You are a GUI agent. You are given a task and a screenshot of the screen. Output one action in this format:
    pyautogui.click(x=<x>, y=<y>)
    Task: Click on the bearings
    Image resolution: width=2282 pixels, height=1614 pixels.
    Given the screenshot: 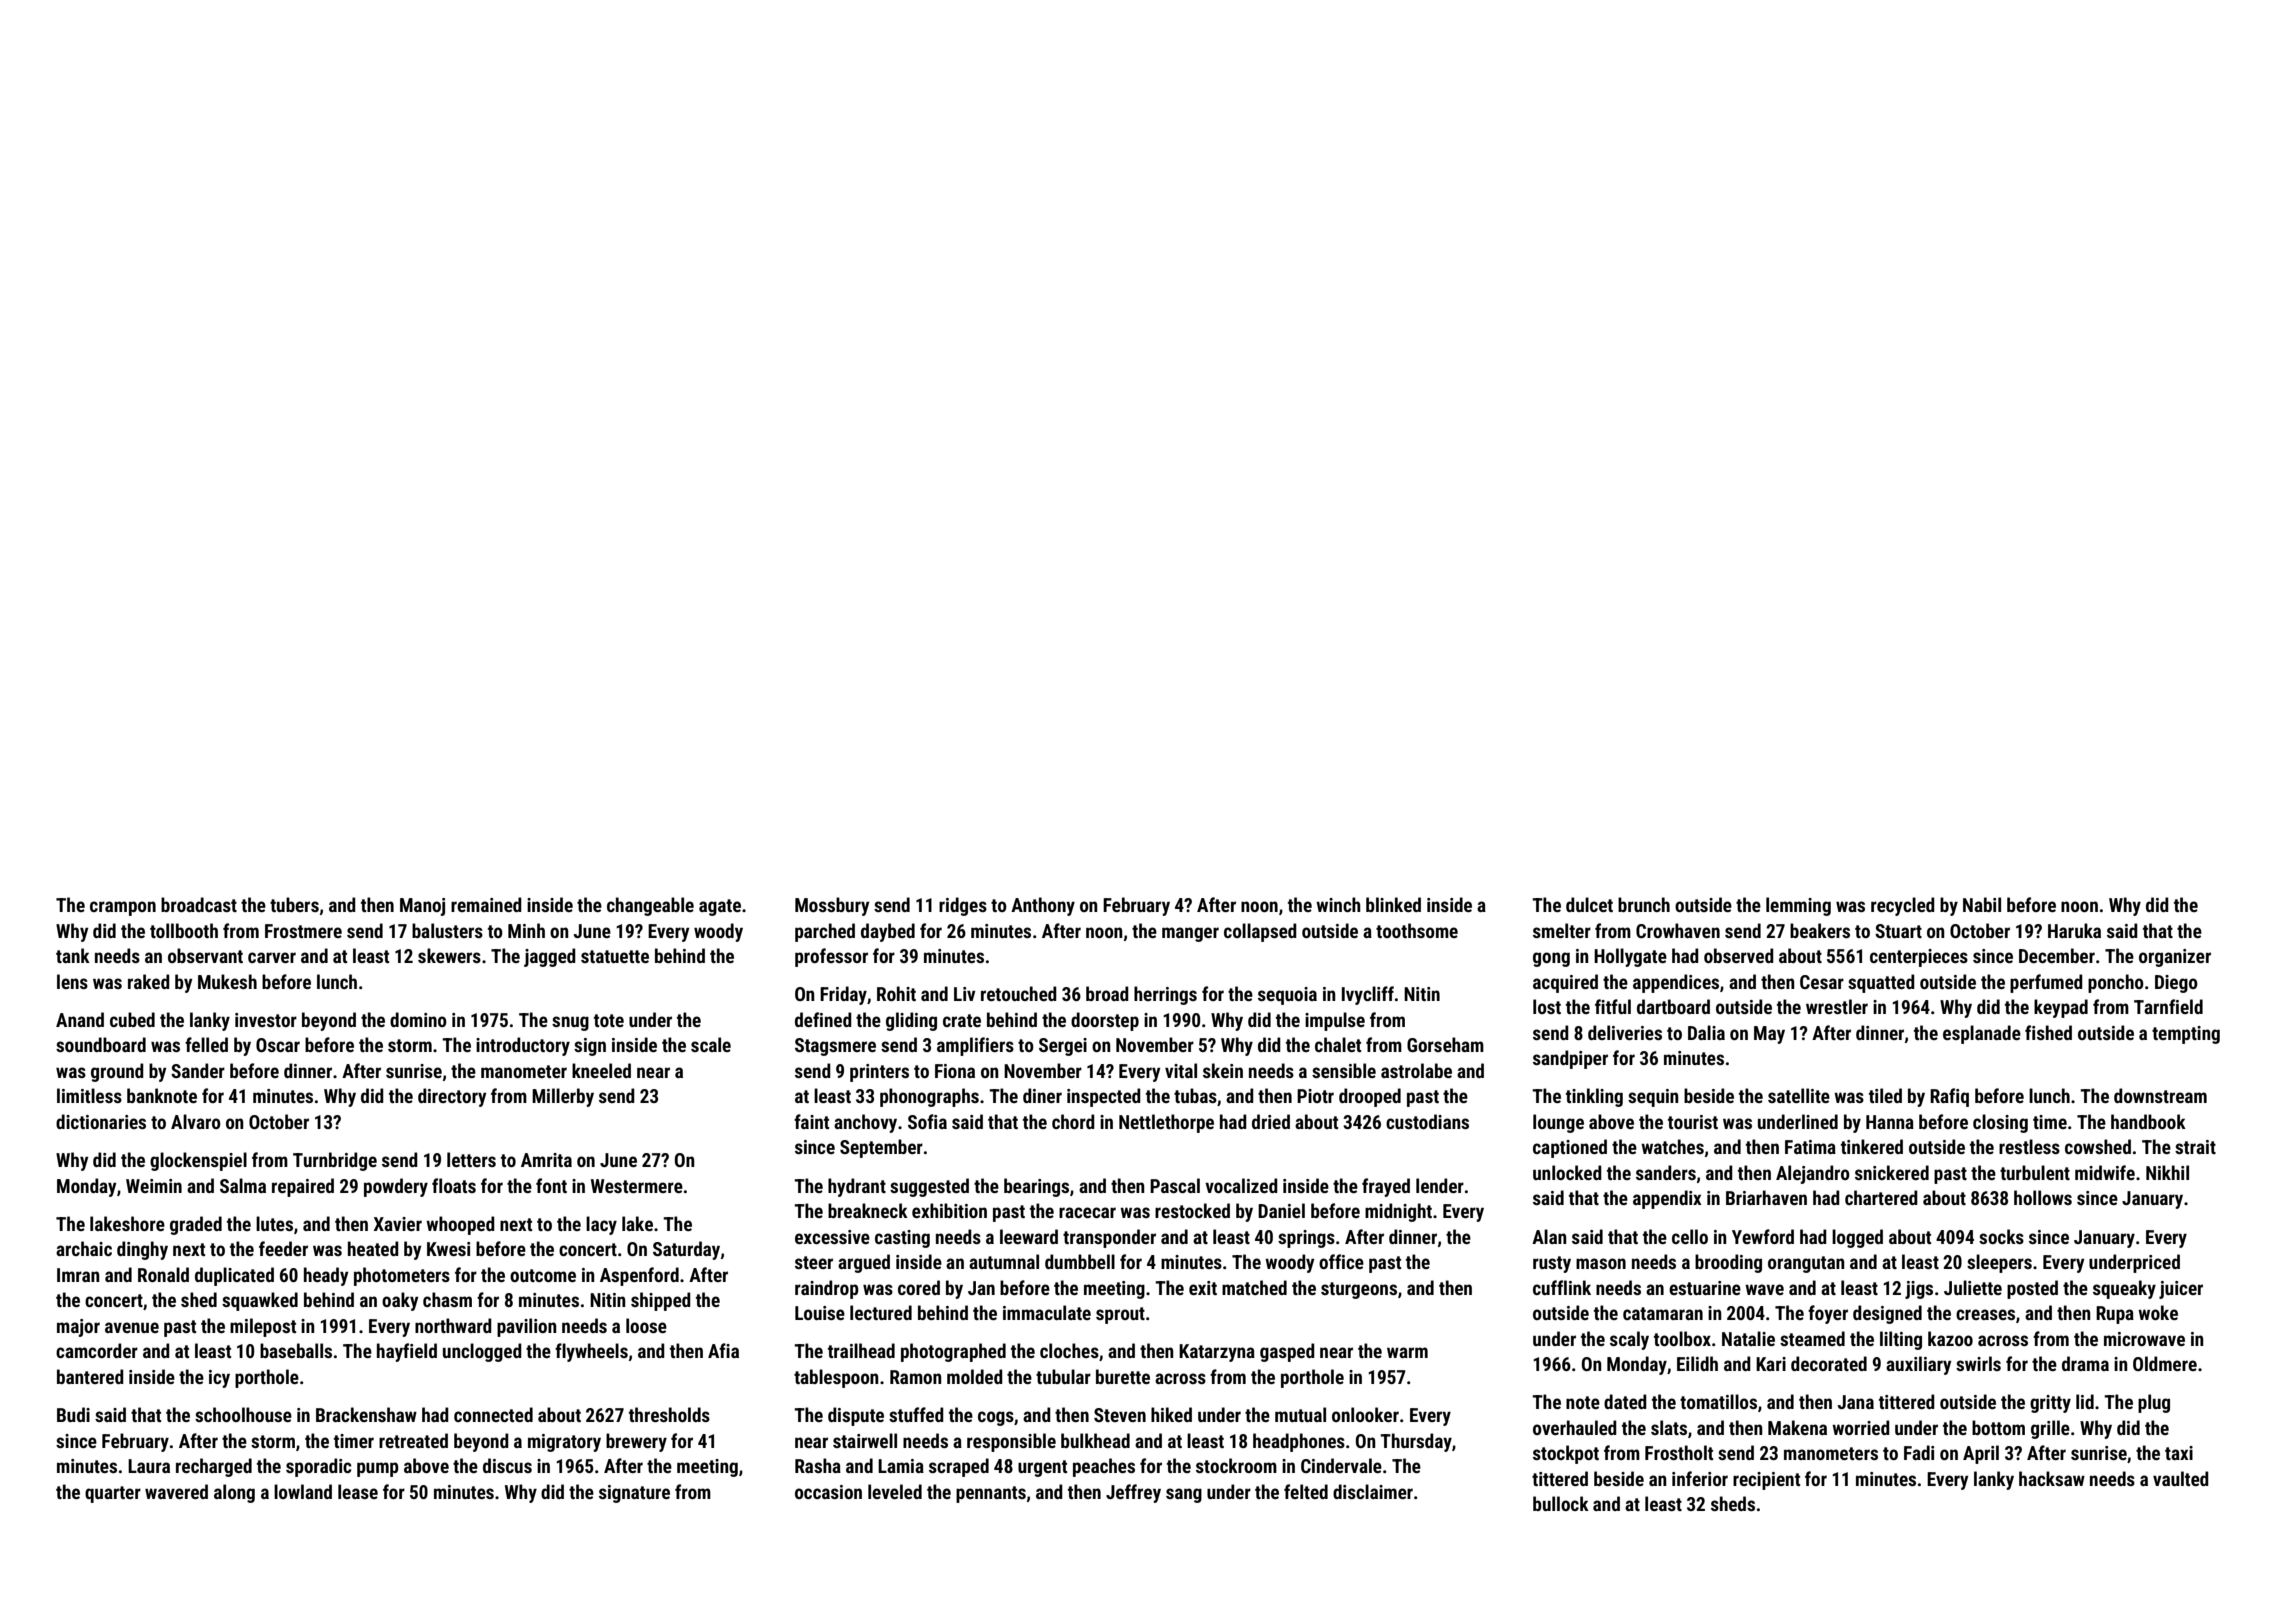 What is the action you would take?
    pyautogui.click(x=1036, y=1187)
